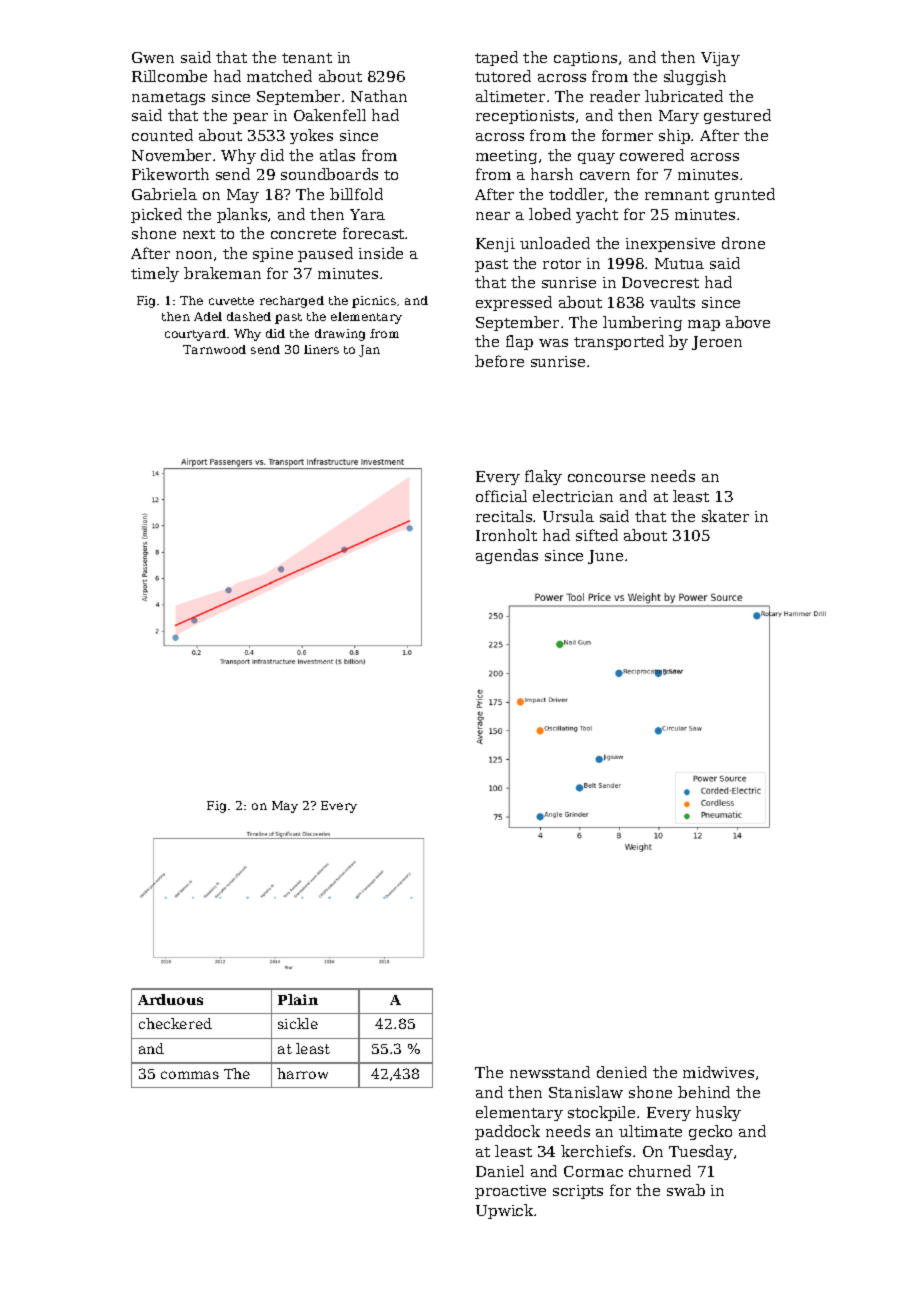 The image size is (908, 1316). Describe the element at coordinates (725, 516) in the image. I see `skater` at that location.
